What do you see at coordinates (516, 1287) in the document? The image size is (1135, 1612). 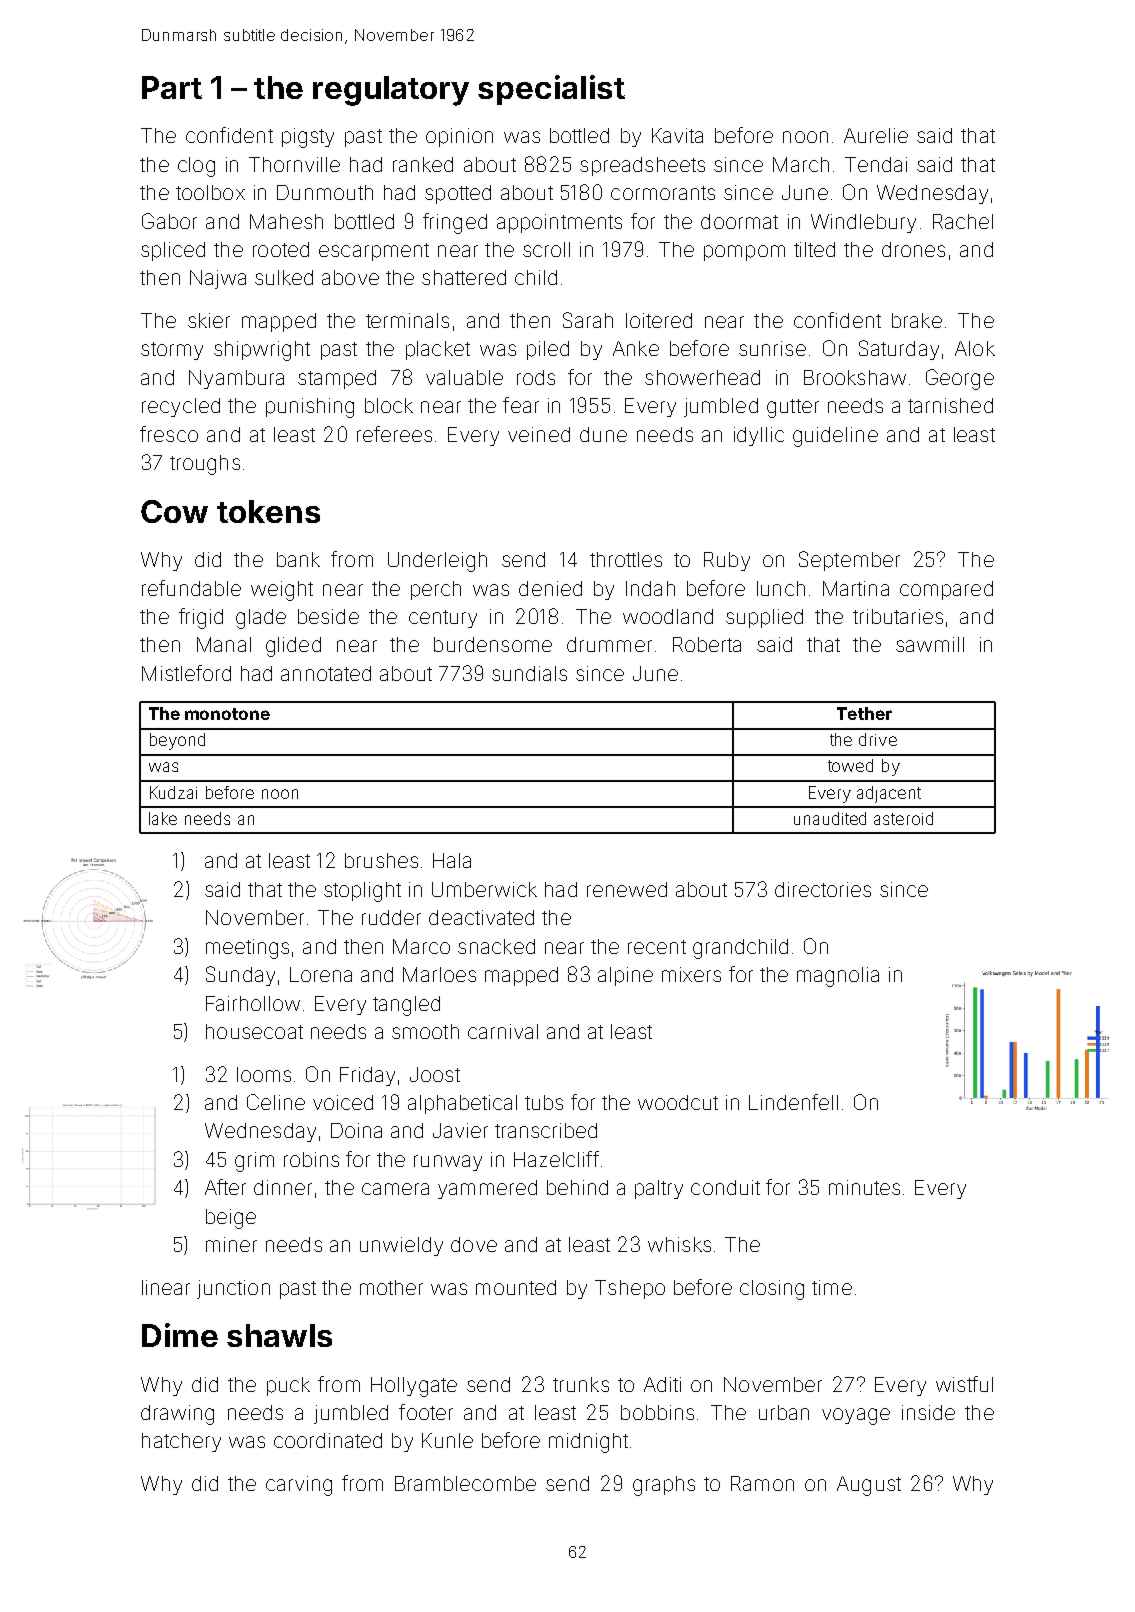 I see `mounted` at bounding box center [516, 1287].
